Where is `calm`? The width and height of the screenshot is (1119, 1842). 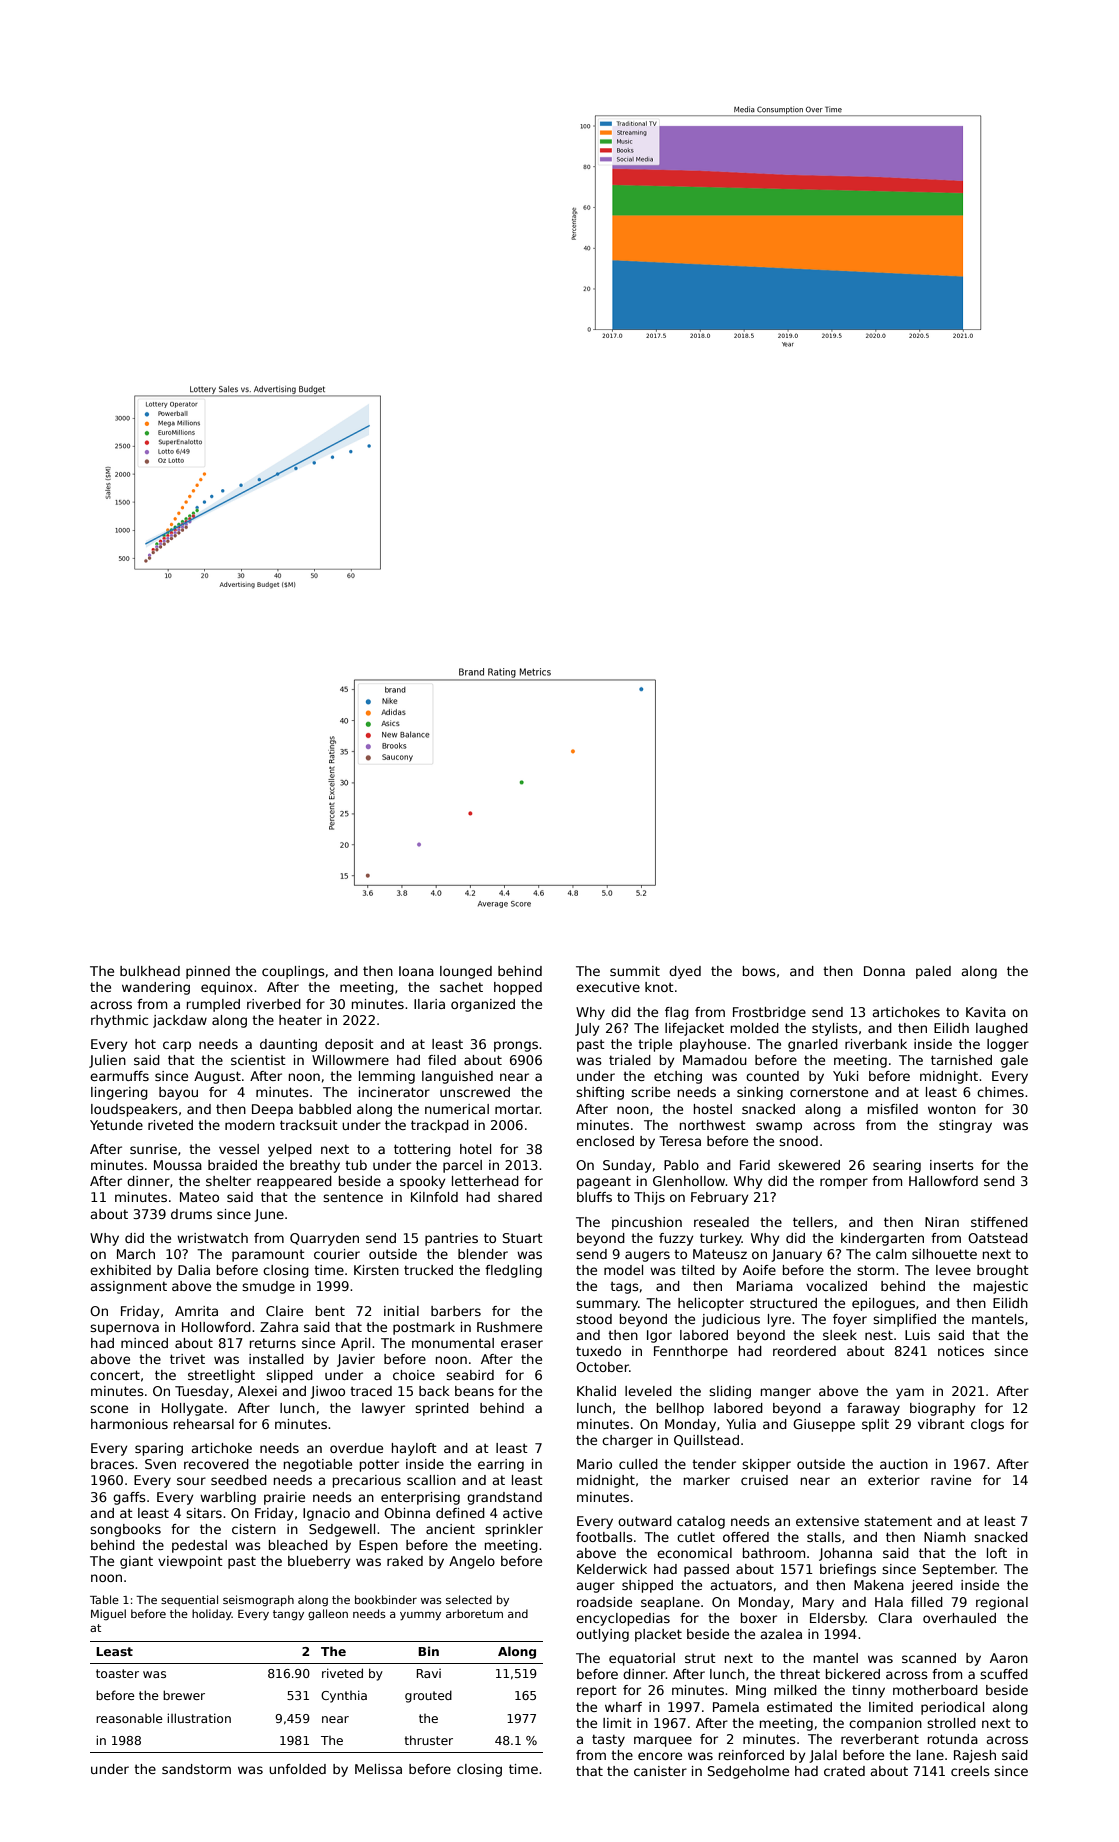
calm is located at coordinates (891, 1254).
